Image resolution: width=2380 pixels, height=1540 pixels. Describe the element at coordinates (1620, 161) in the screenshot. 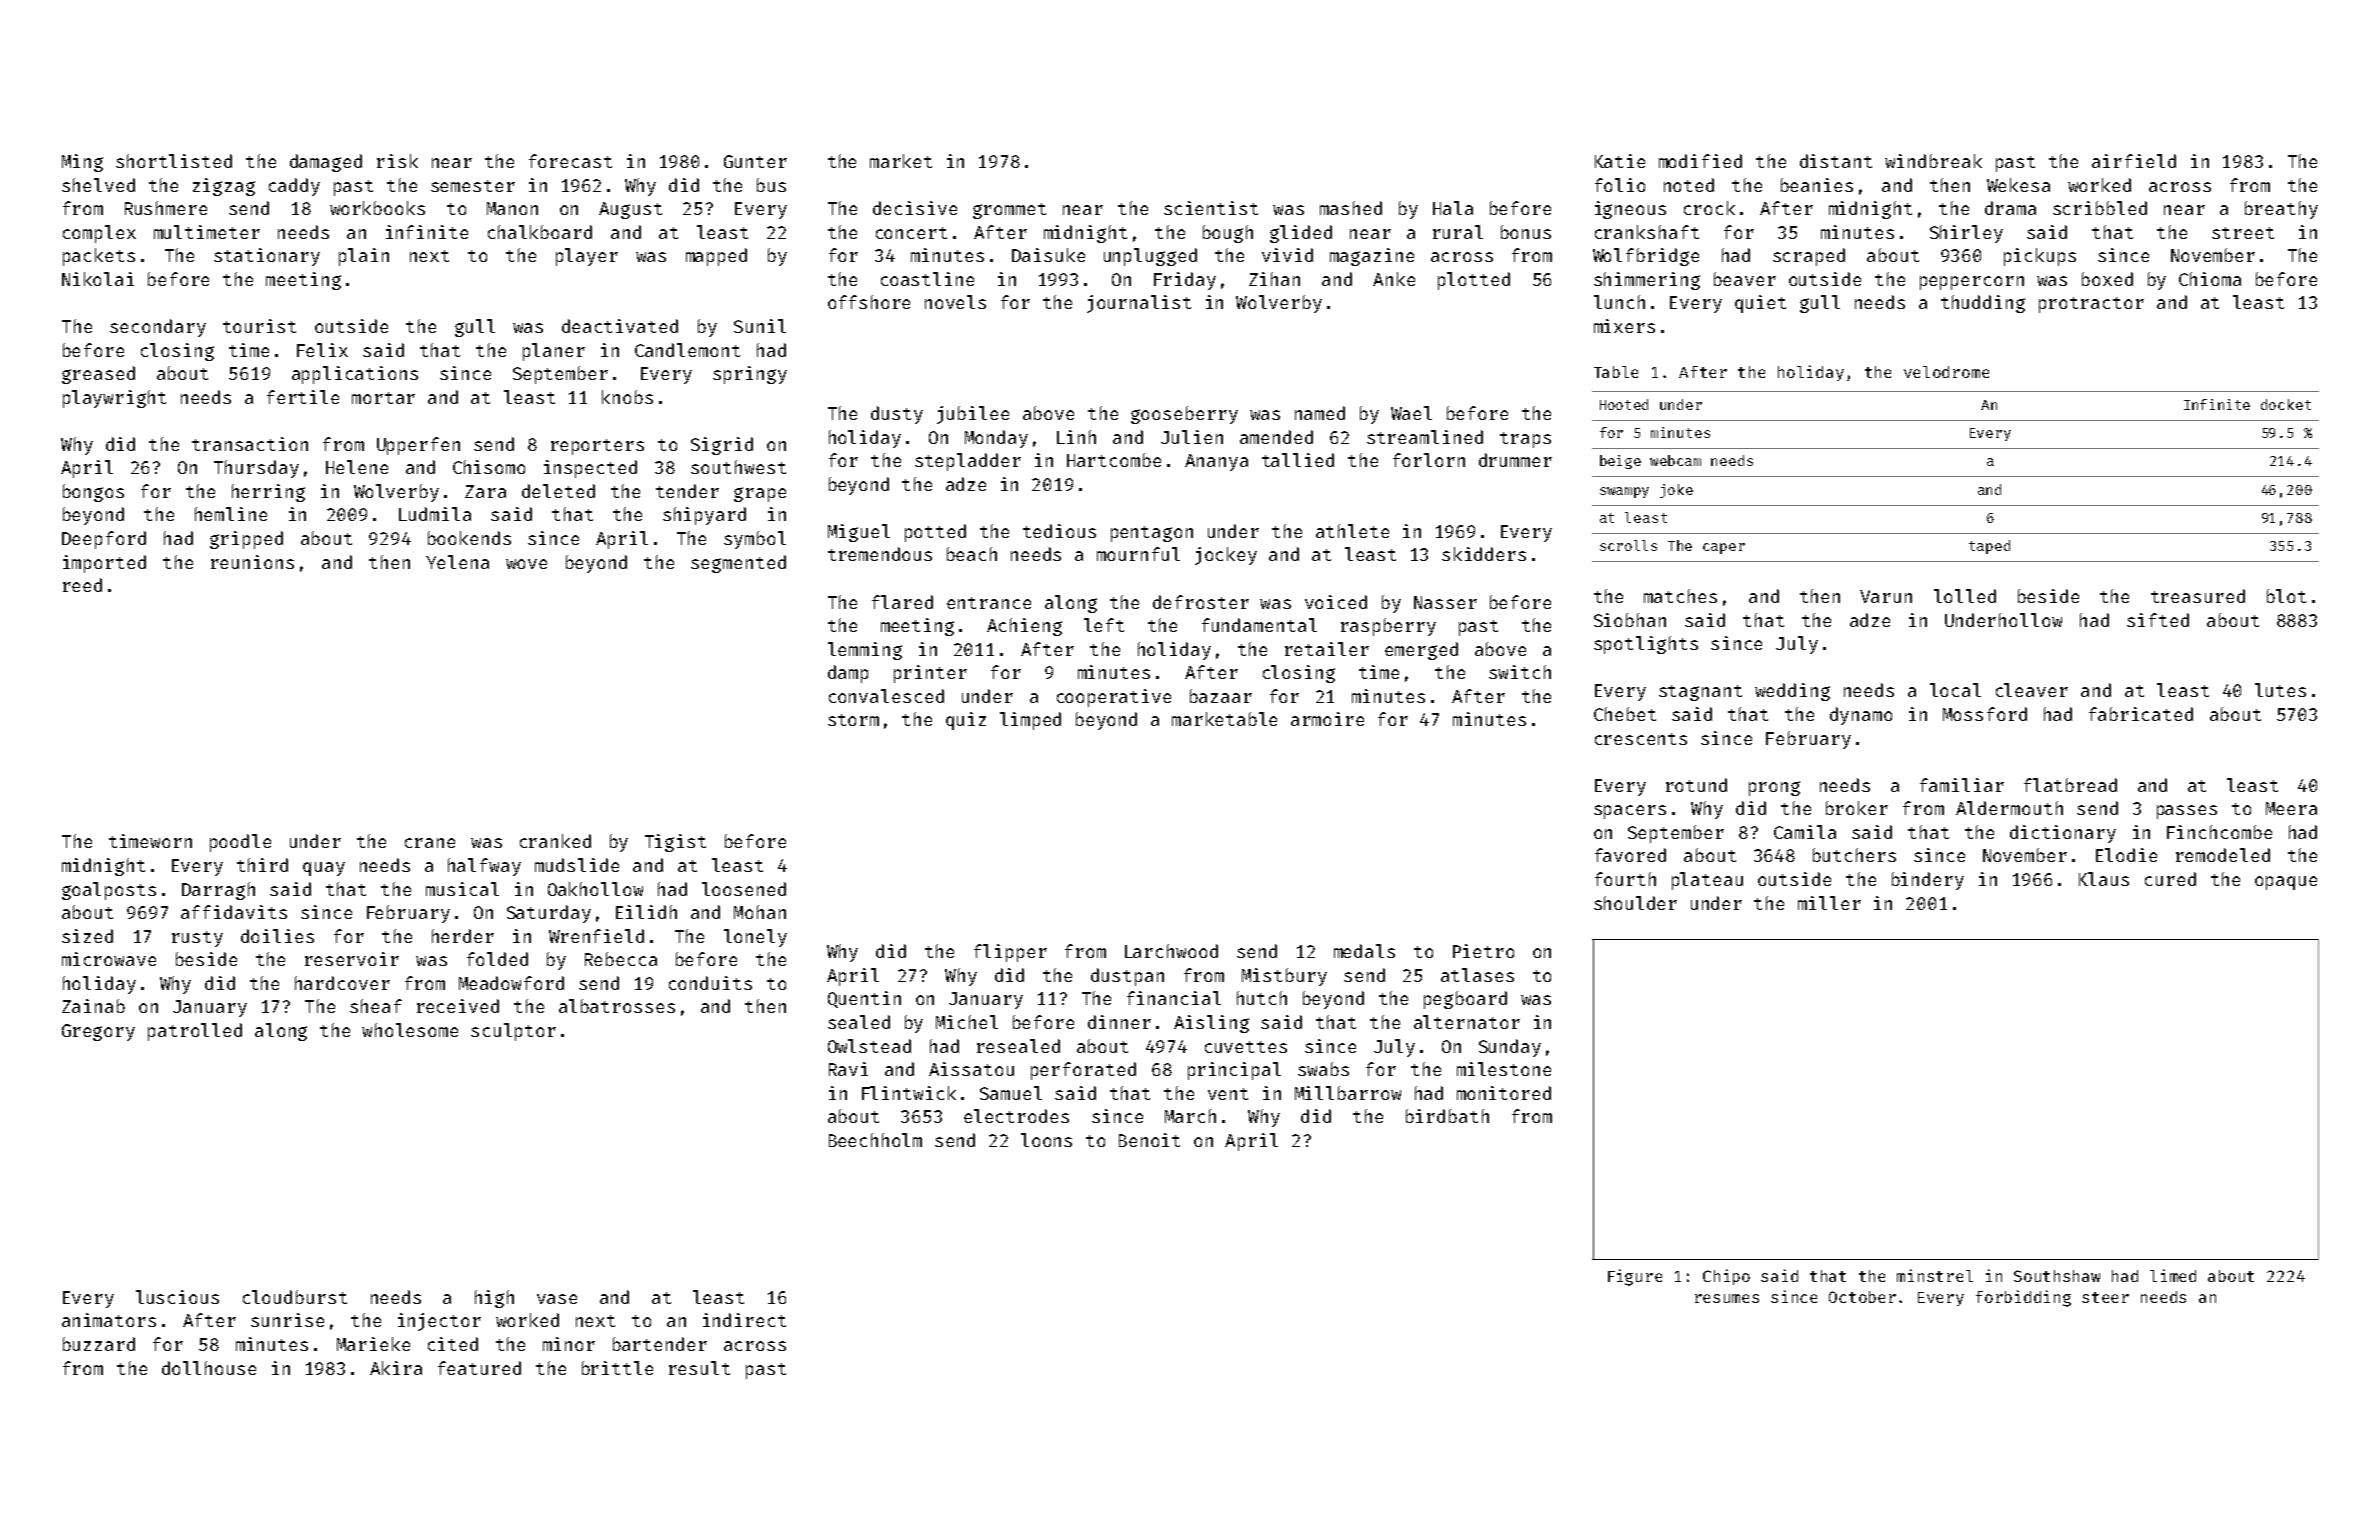

I see `Katie` at that location.
